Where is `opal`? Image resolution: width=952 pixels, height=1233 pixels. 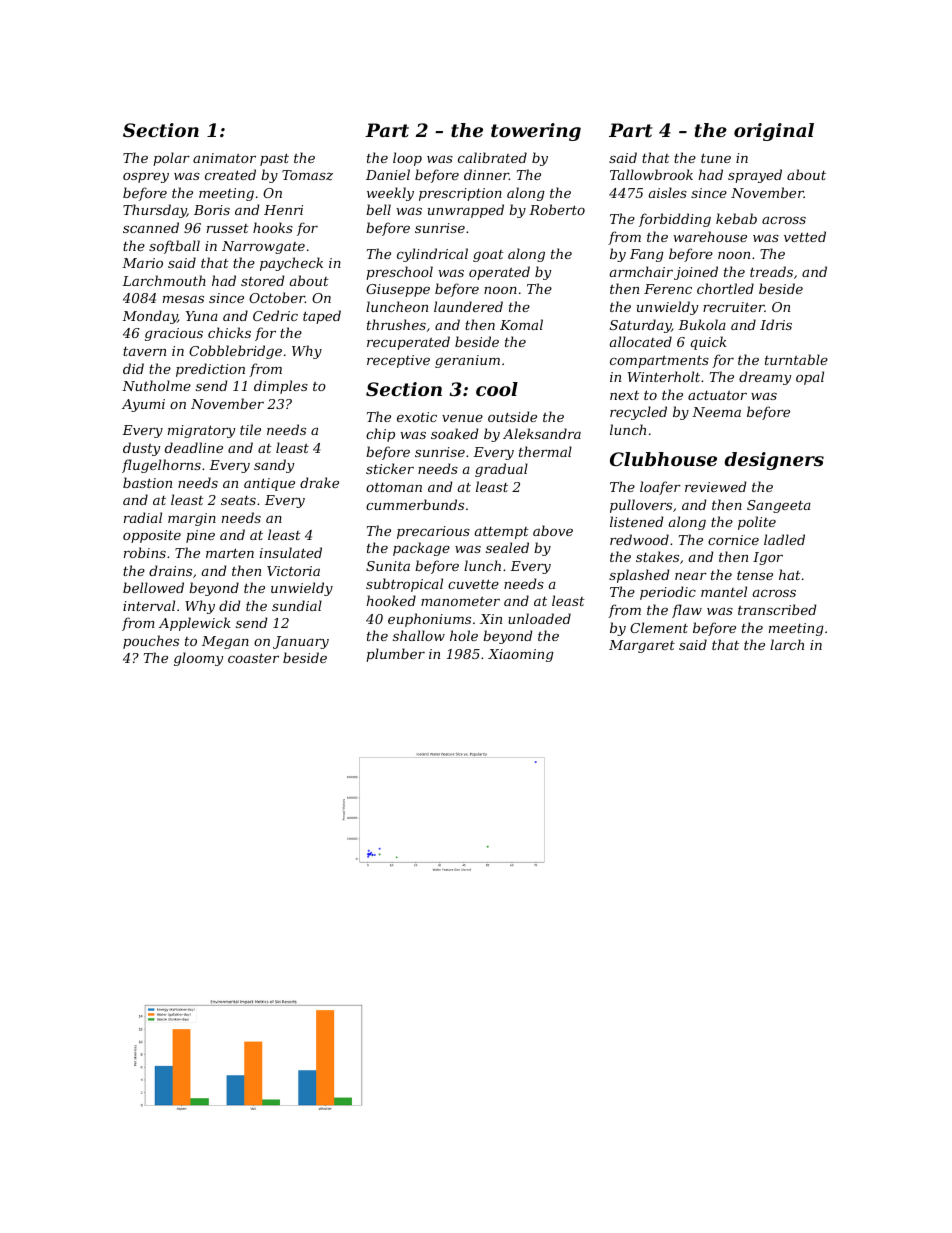
opal is located at coordinates (810, 378).
